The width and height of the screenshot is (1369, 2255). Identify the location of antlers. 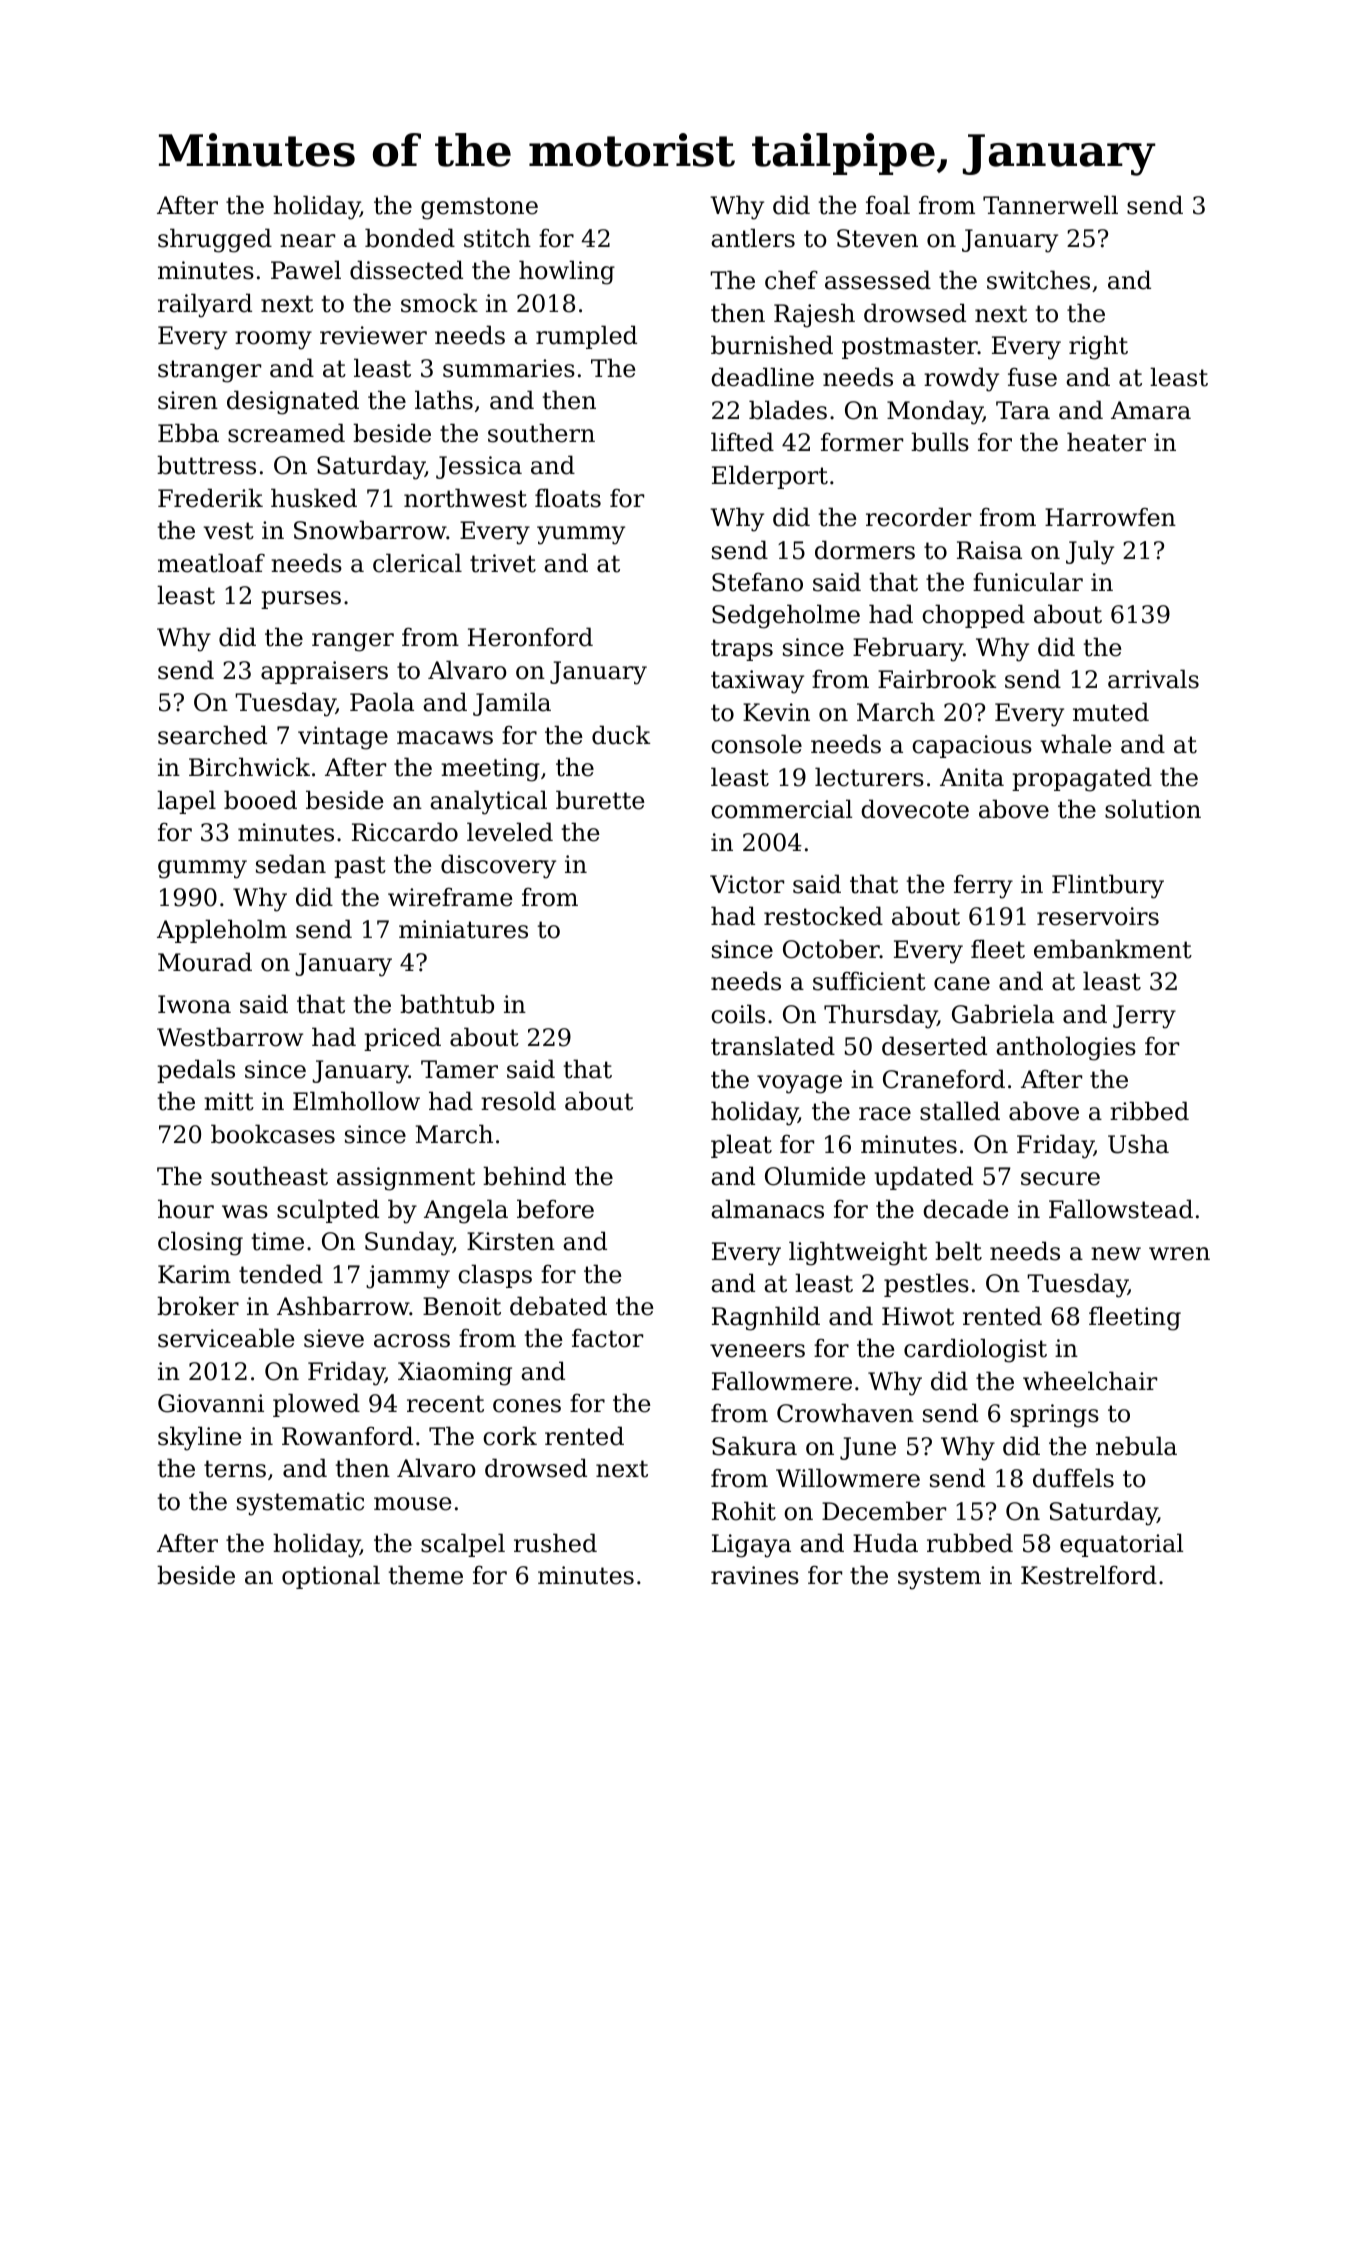
(753, 238).
